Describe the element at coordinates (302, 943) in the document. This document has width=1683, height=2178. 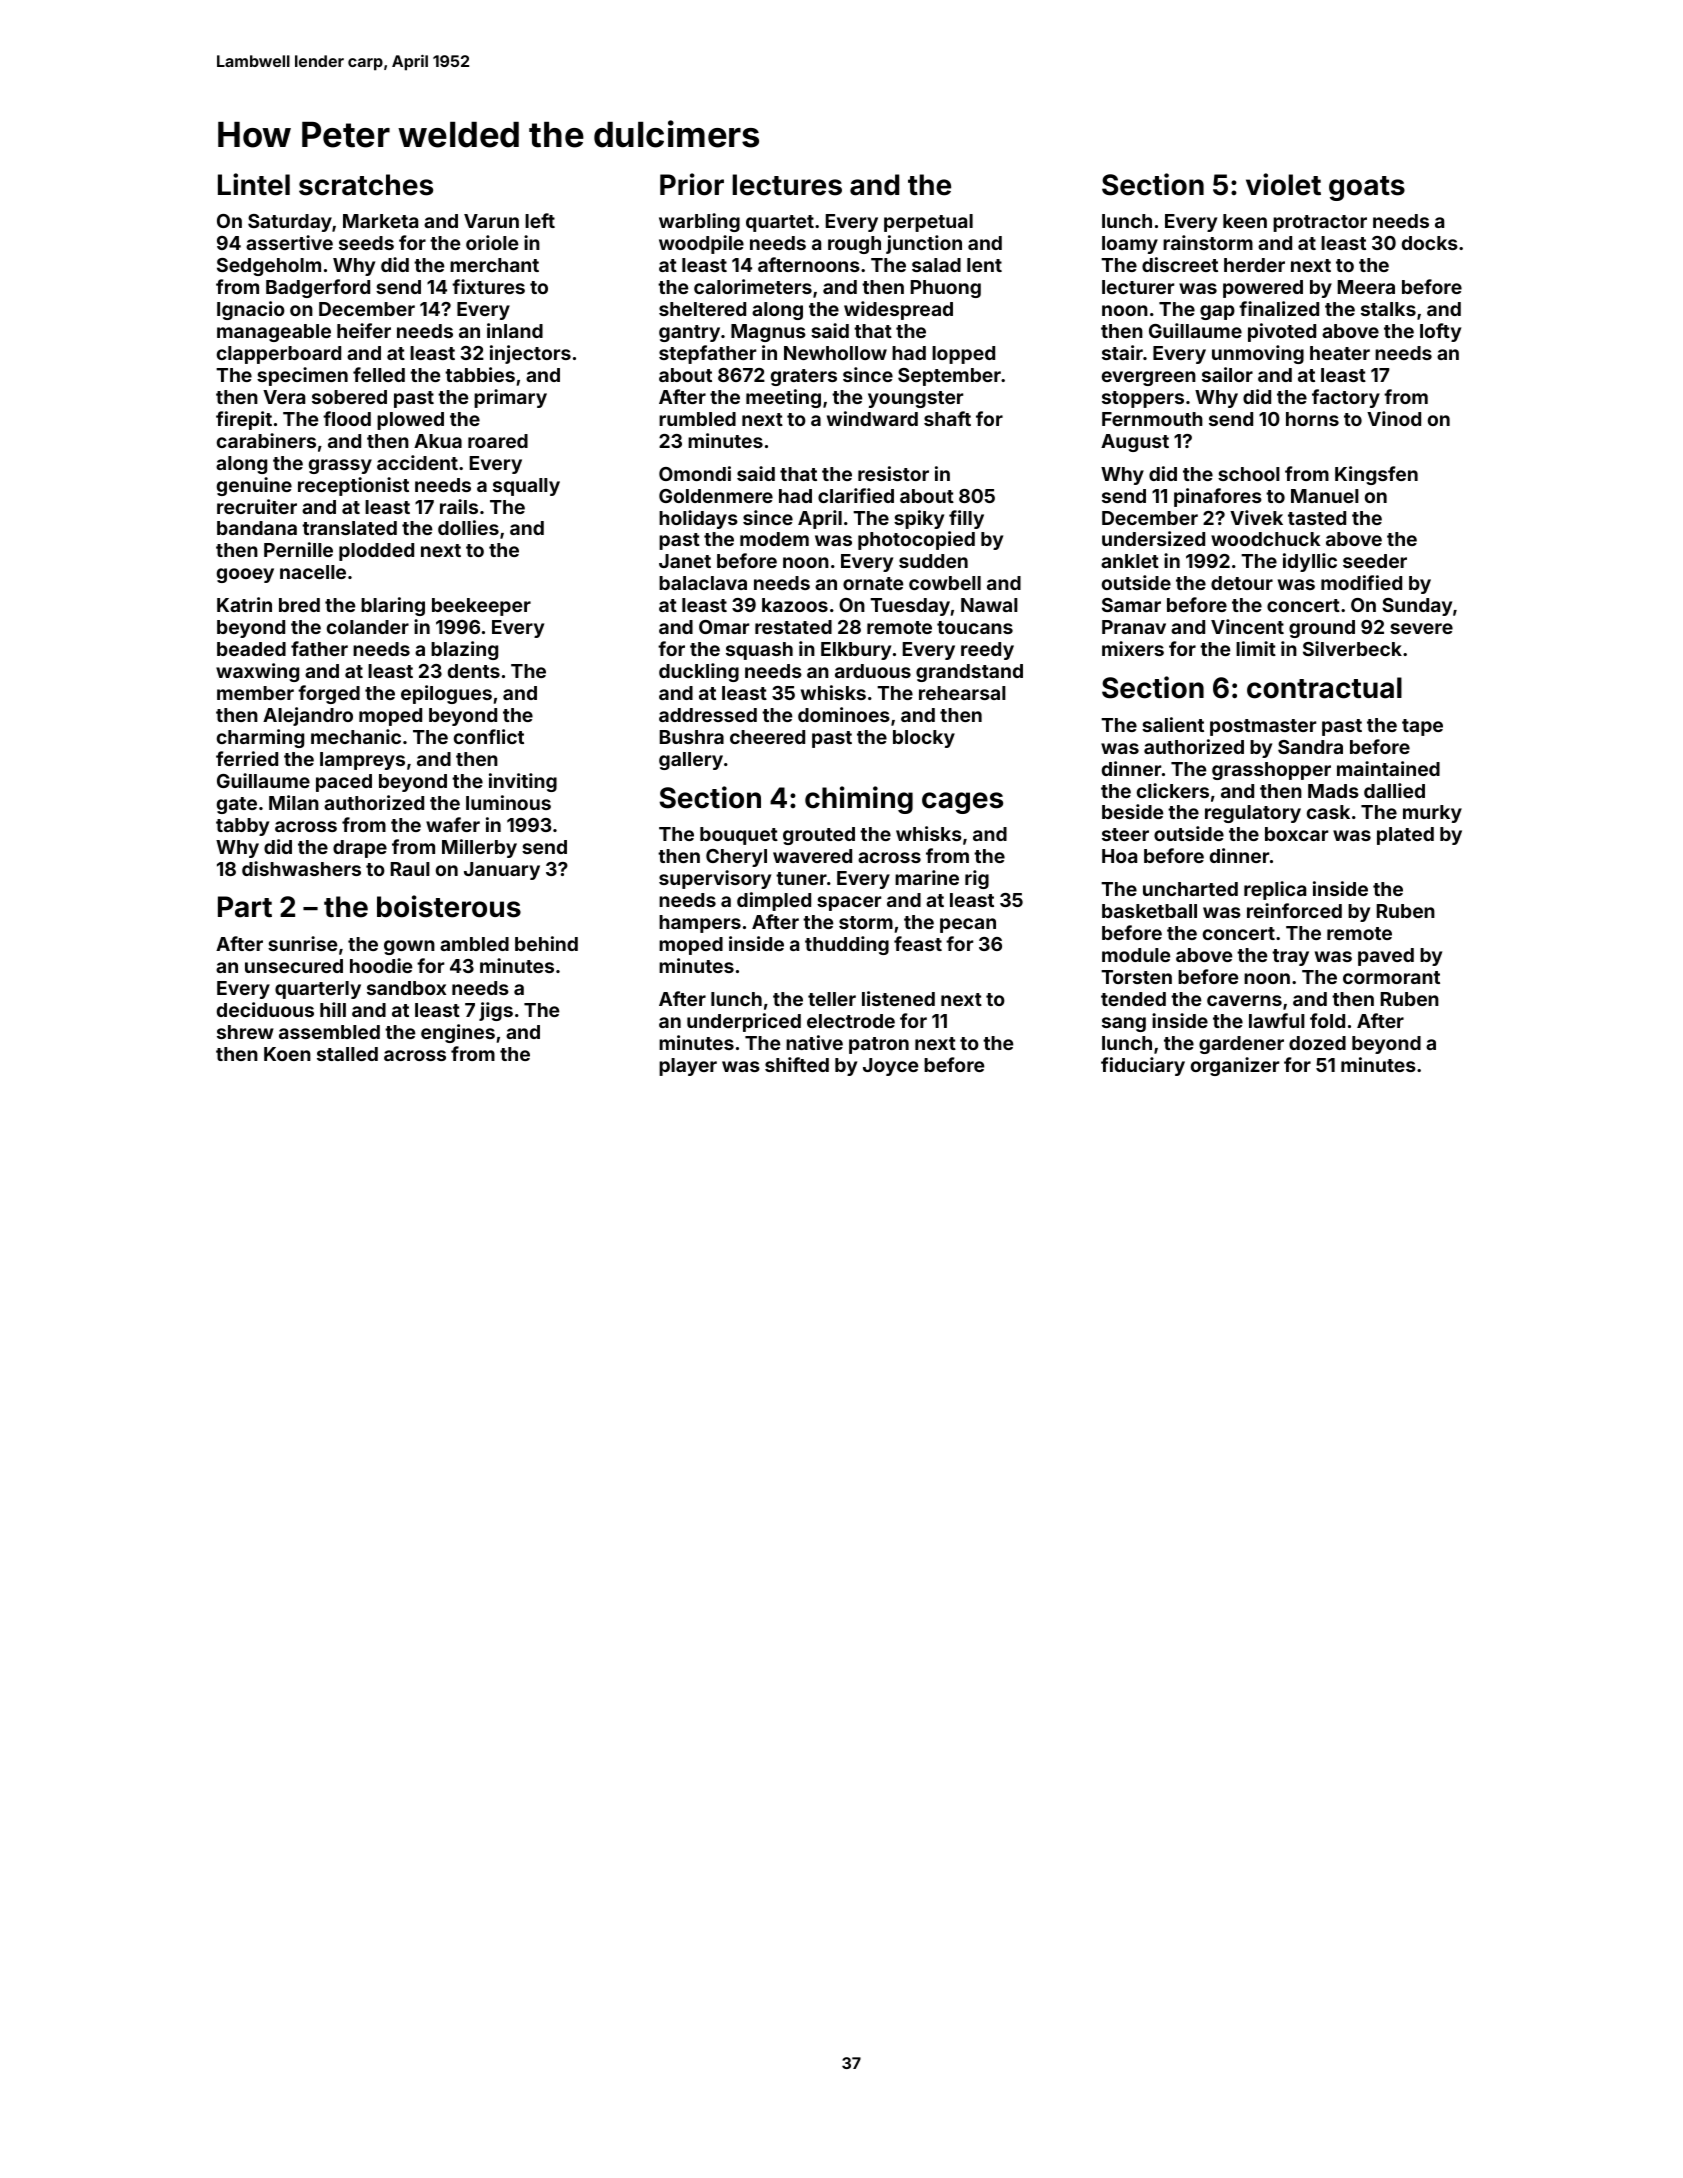
I see `sunrise` at that location.
